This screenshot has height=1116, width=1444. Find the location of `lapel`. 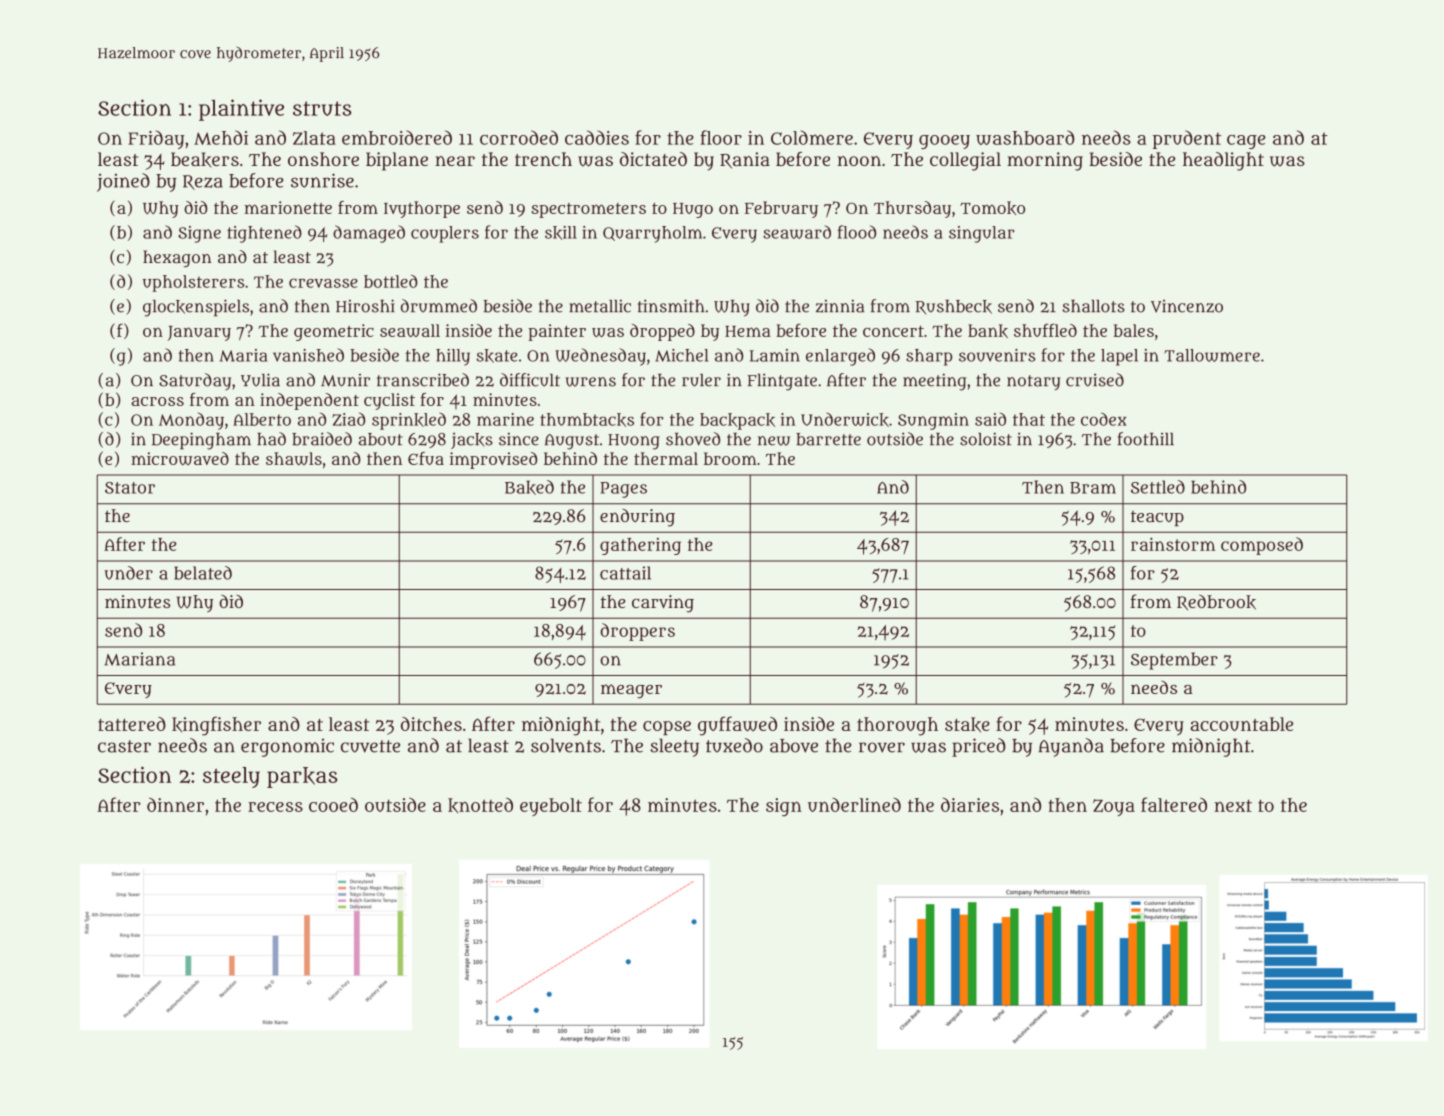

lapel is located at coordinates (1119, 357).
